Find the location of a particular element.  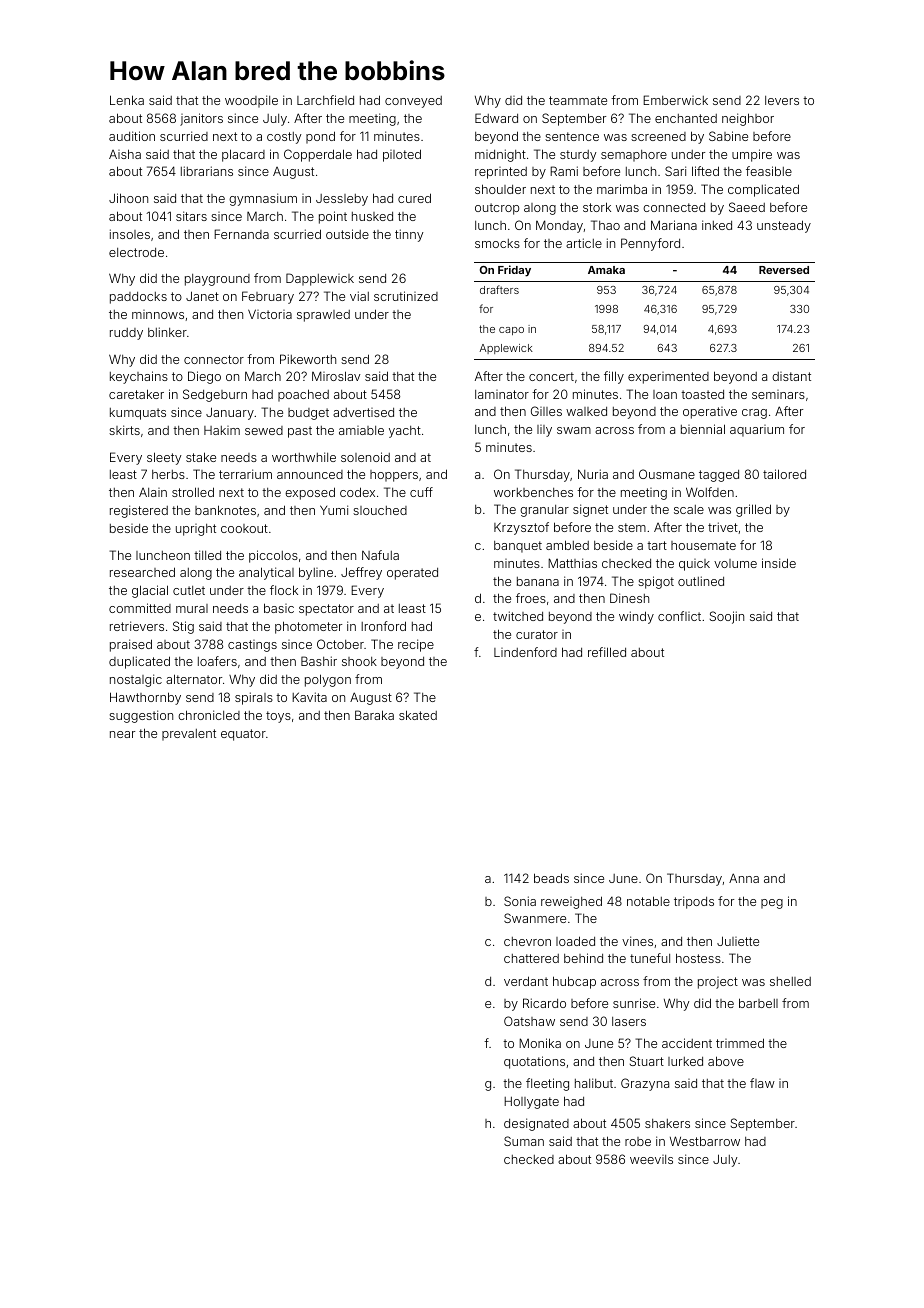

January is located at coordinates (230, 413).
